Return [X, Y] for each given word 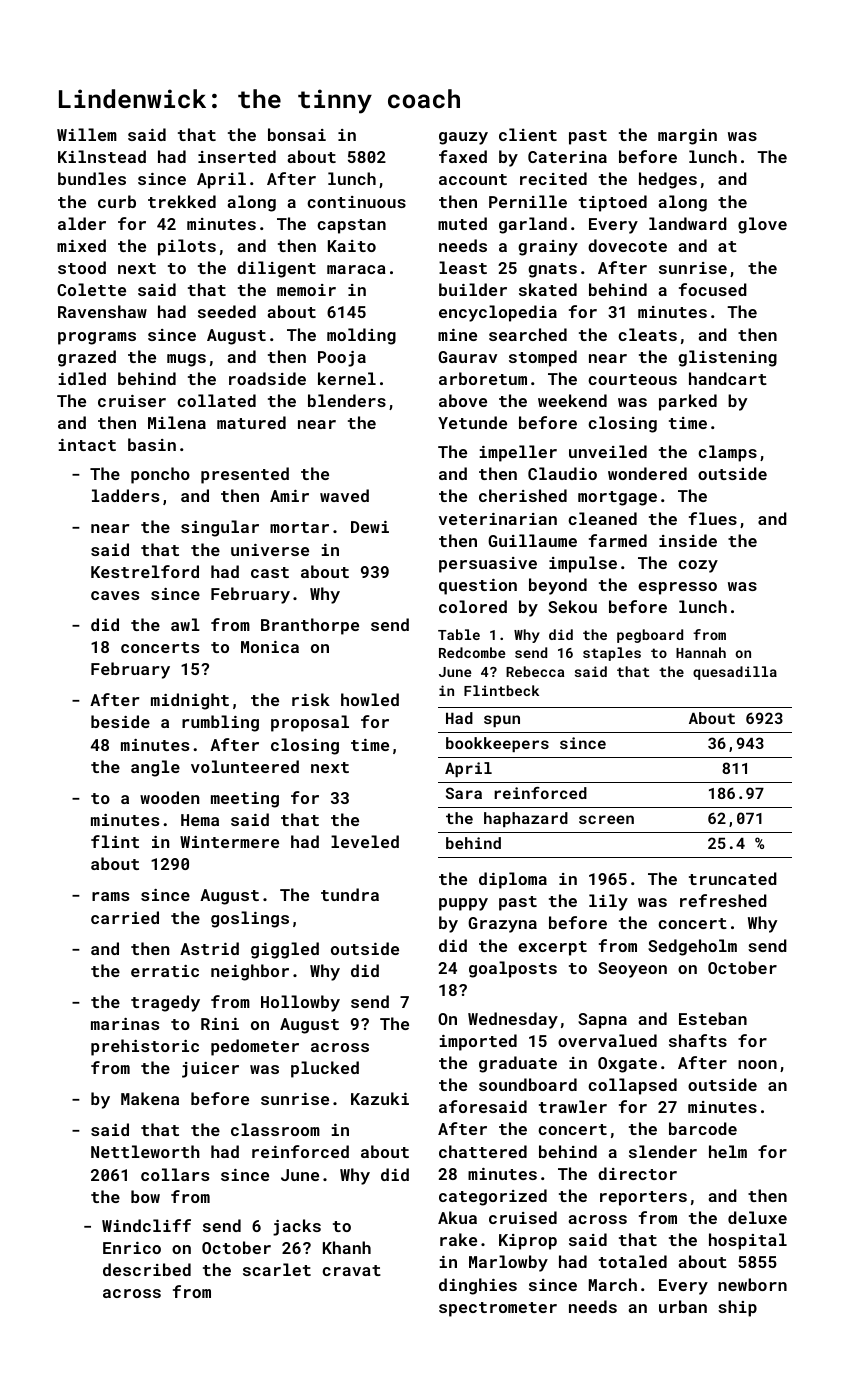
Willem [87, 134]
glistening [727, 358]
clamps [727, 453]
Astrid [209, 948]
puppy [463, 904]
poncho [160, 475]
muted [462, 223]
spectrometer [498, 1309]
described [147, 1269]
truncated [733, 878]
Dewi [370, 527]
